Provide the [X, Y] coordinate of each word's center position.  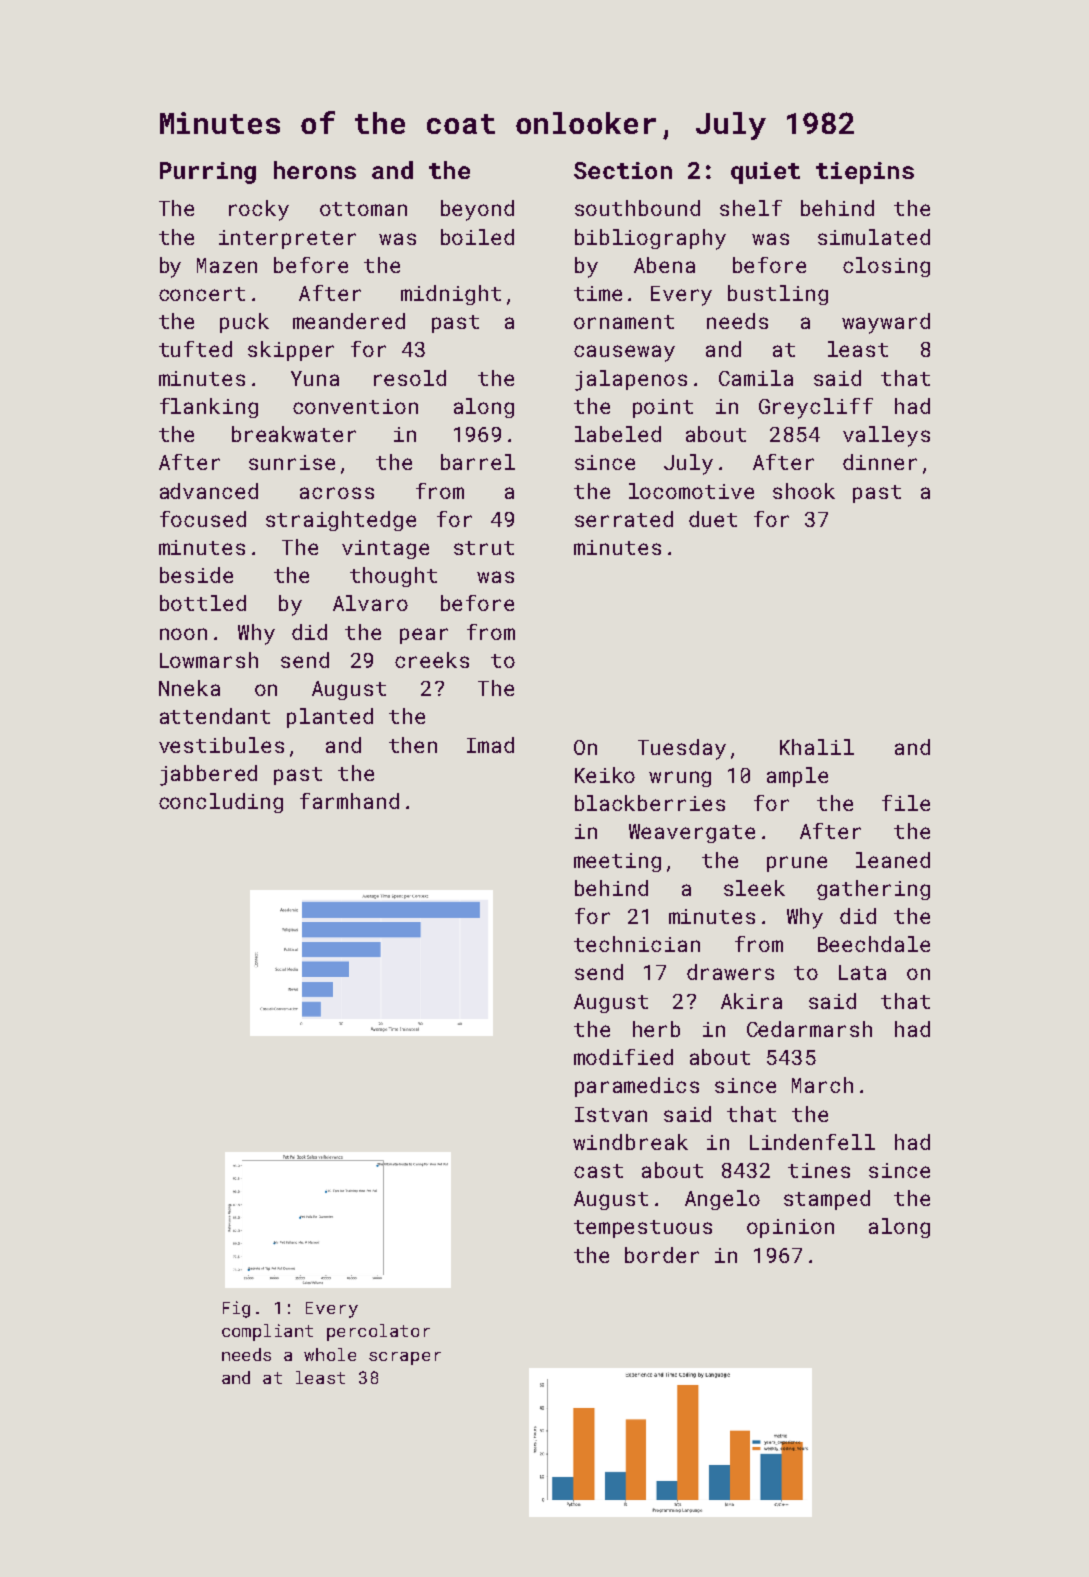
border [662, 1255]
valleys [886, 436]
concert [202, 294]
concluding [221, 803]
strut [484, 548]
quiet [765, 173]
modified [623, 1057]
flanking [209, 408]
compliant [267, 1332]
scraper [405, 1358]
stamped [827, 1200]
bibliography [650, 239]
